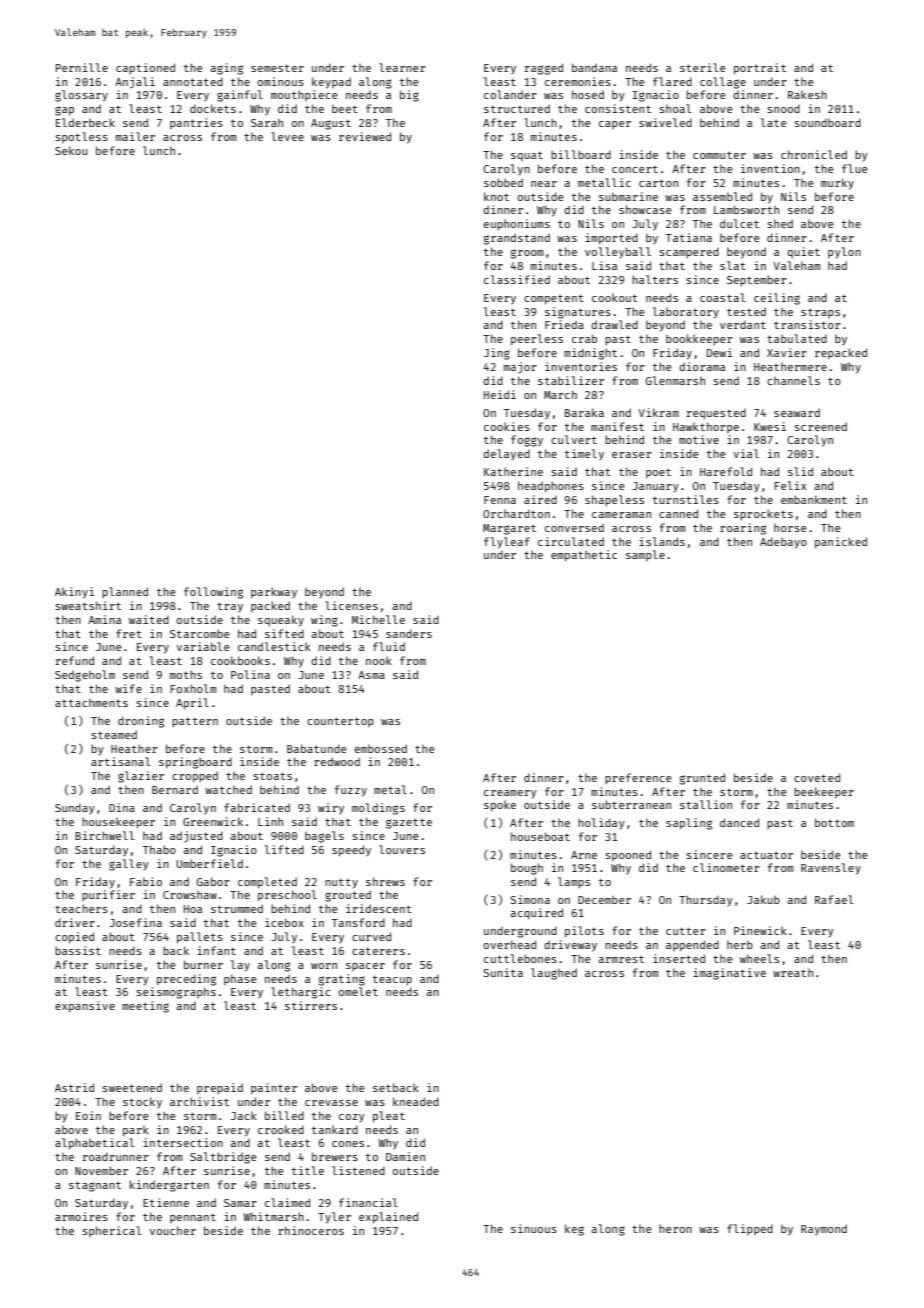  I want to click on waited, so click(149, 619).
